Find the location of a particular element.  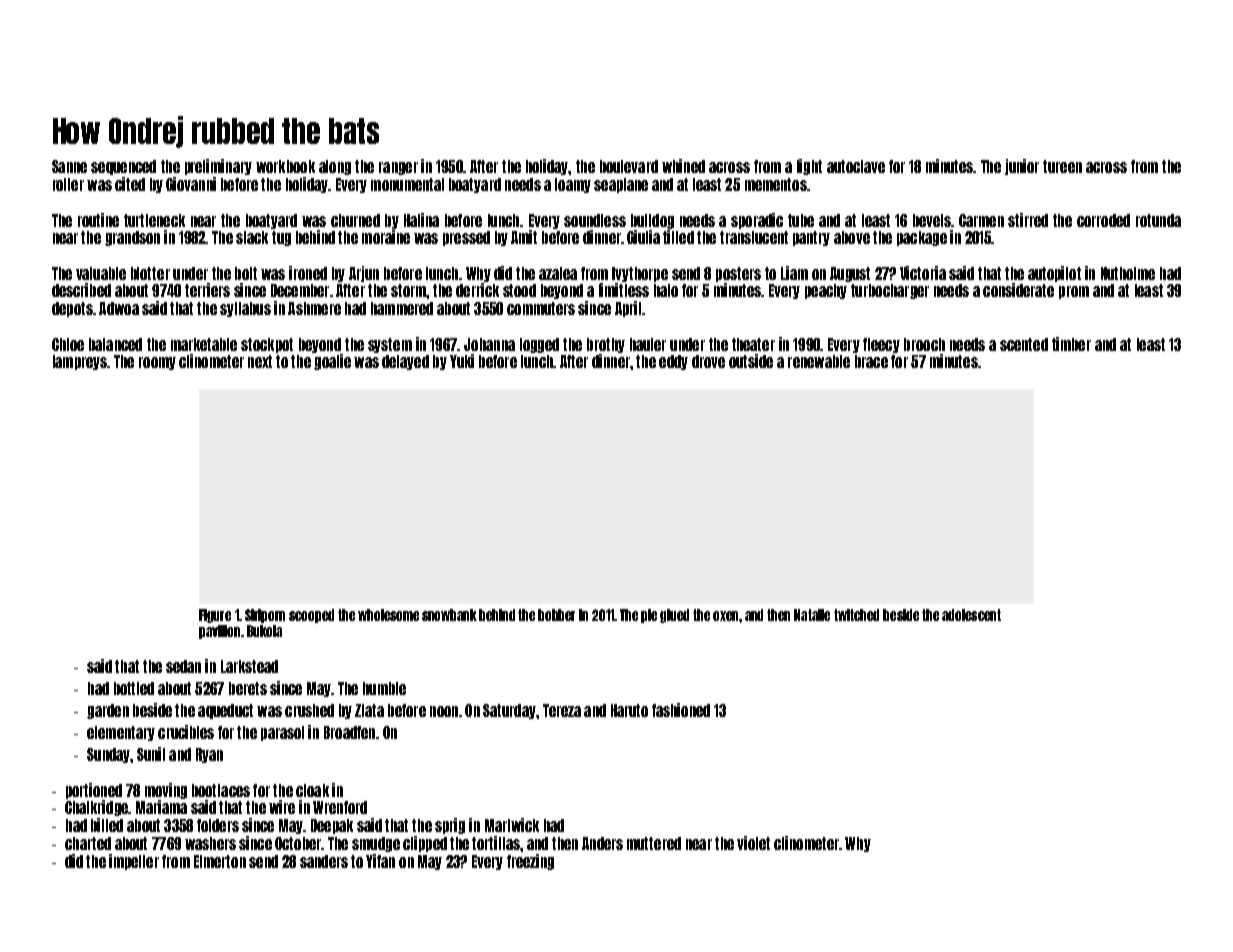

boulevard is located at coordinates (629, 166).
